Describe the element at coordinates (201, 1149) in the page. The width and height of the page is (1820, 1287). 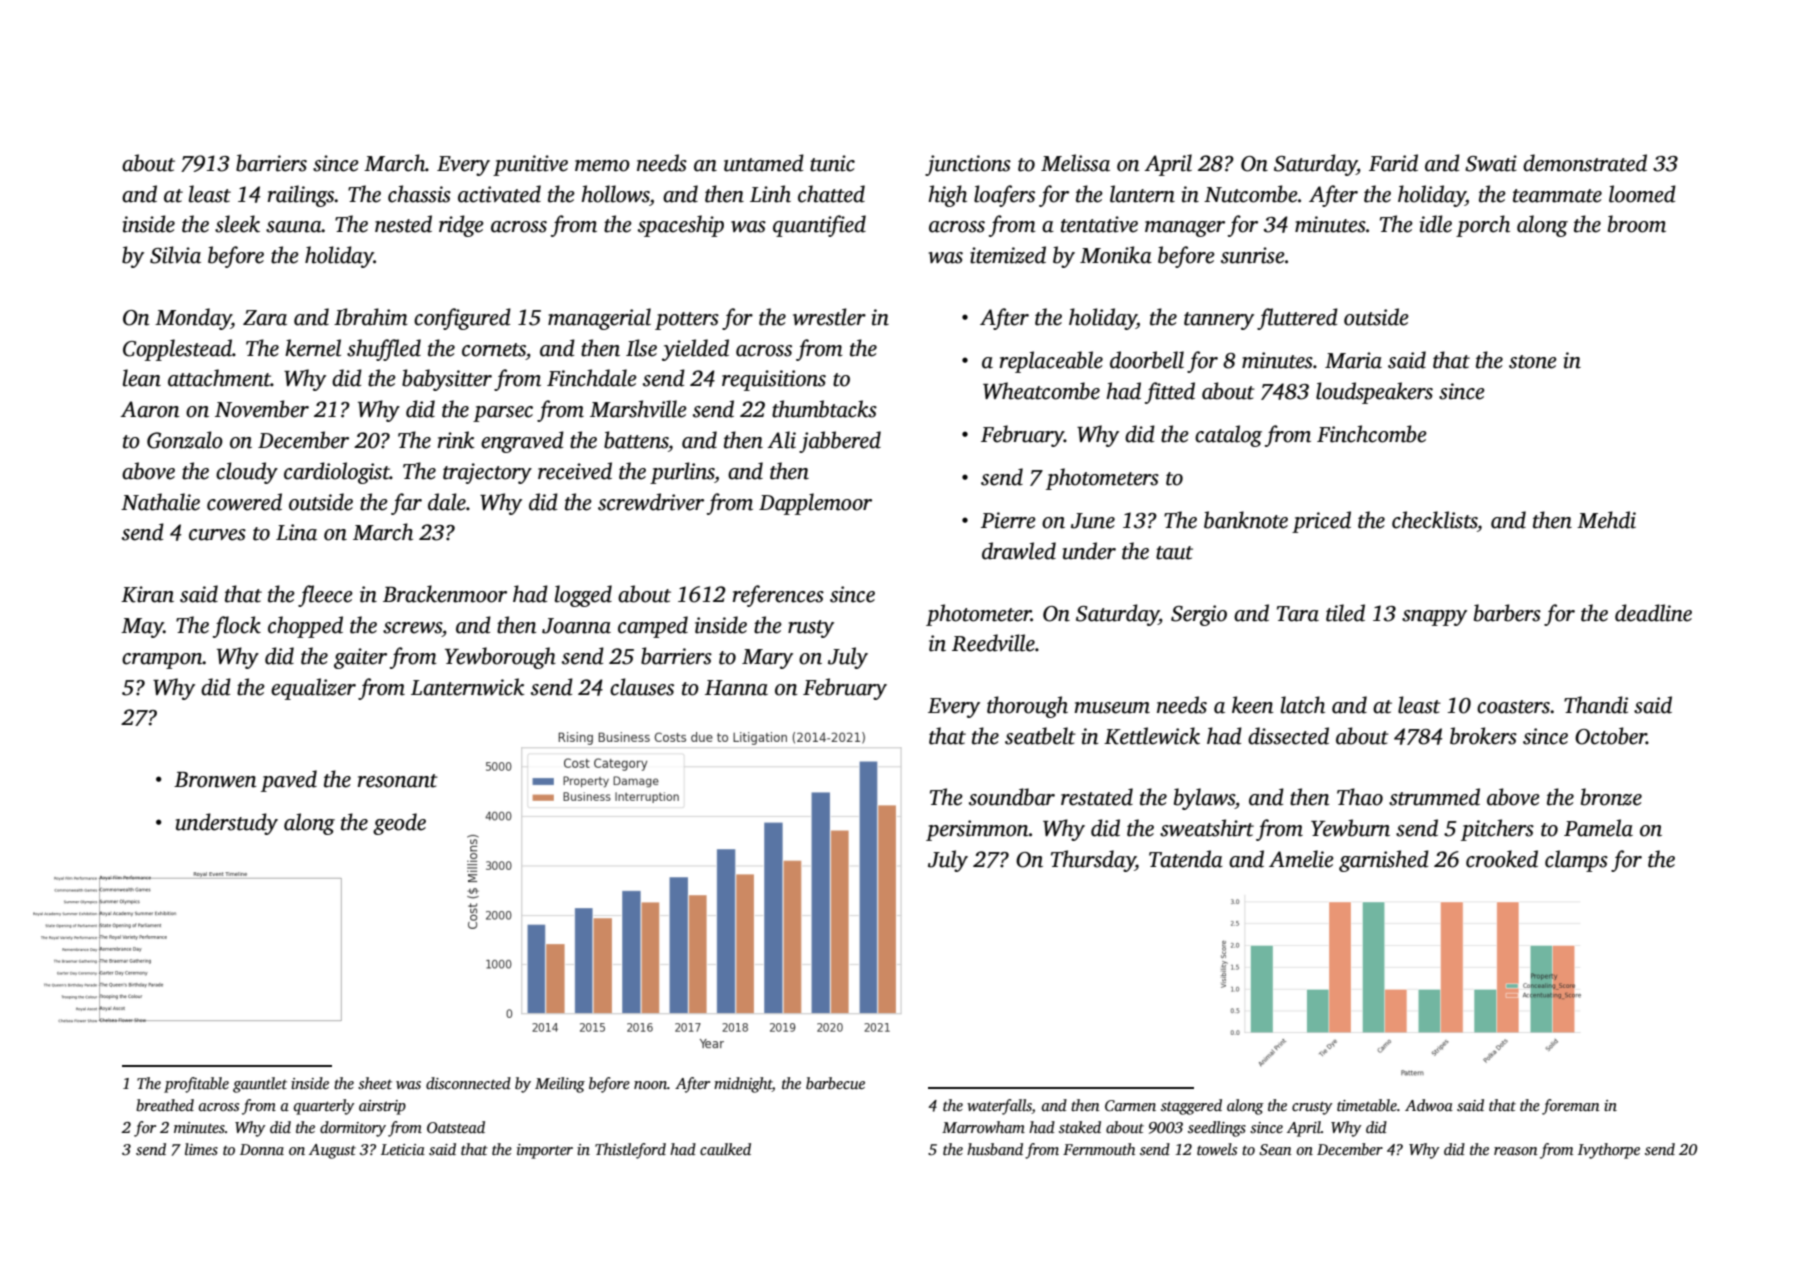
I see `limes` at that location.
